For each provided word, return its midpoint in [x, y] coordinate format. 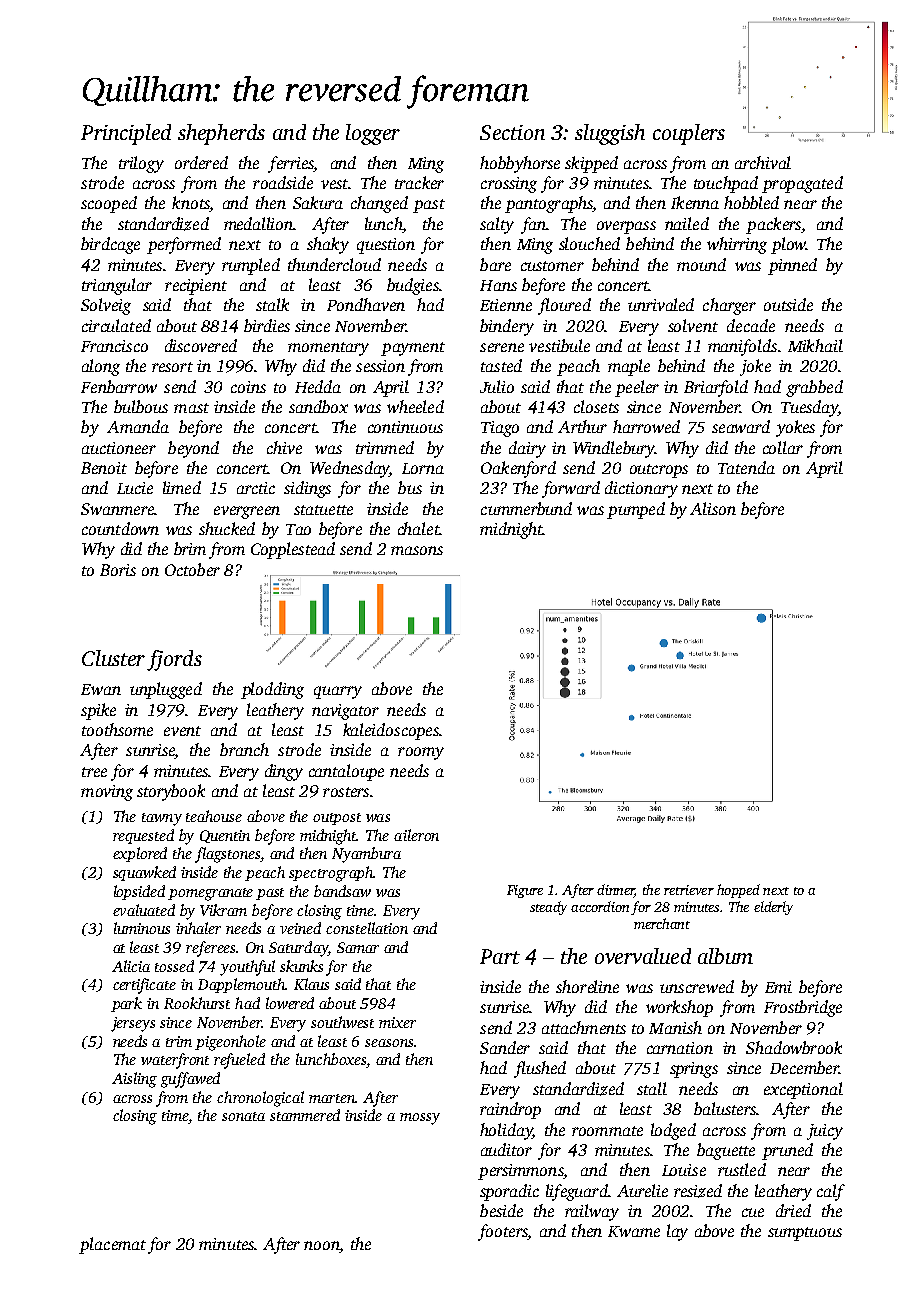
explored [140, 854]
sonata [243, 1116]
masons [417, 550]
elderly [773, 908]
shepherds [221, 134]
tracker [419, 182]
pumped [636, 510]
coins [248, 387]
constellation [367, 928]
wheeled [415, 406]
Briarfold [716, 388]
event [182, 731]
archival [763, 162]
